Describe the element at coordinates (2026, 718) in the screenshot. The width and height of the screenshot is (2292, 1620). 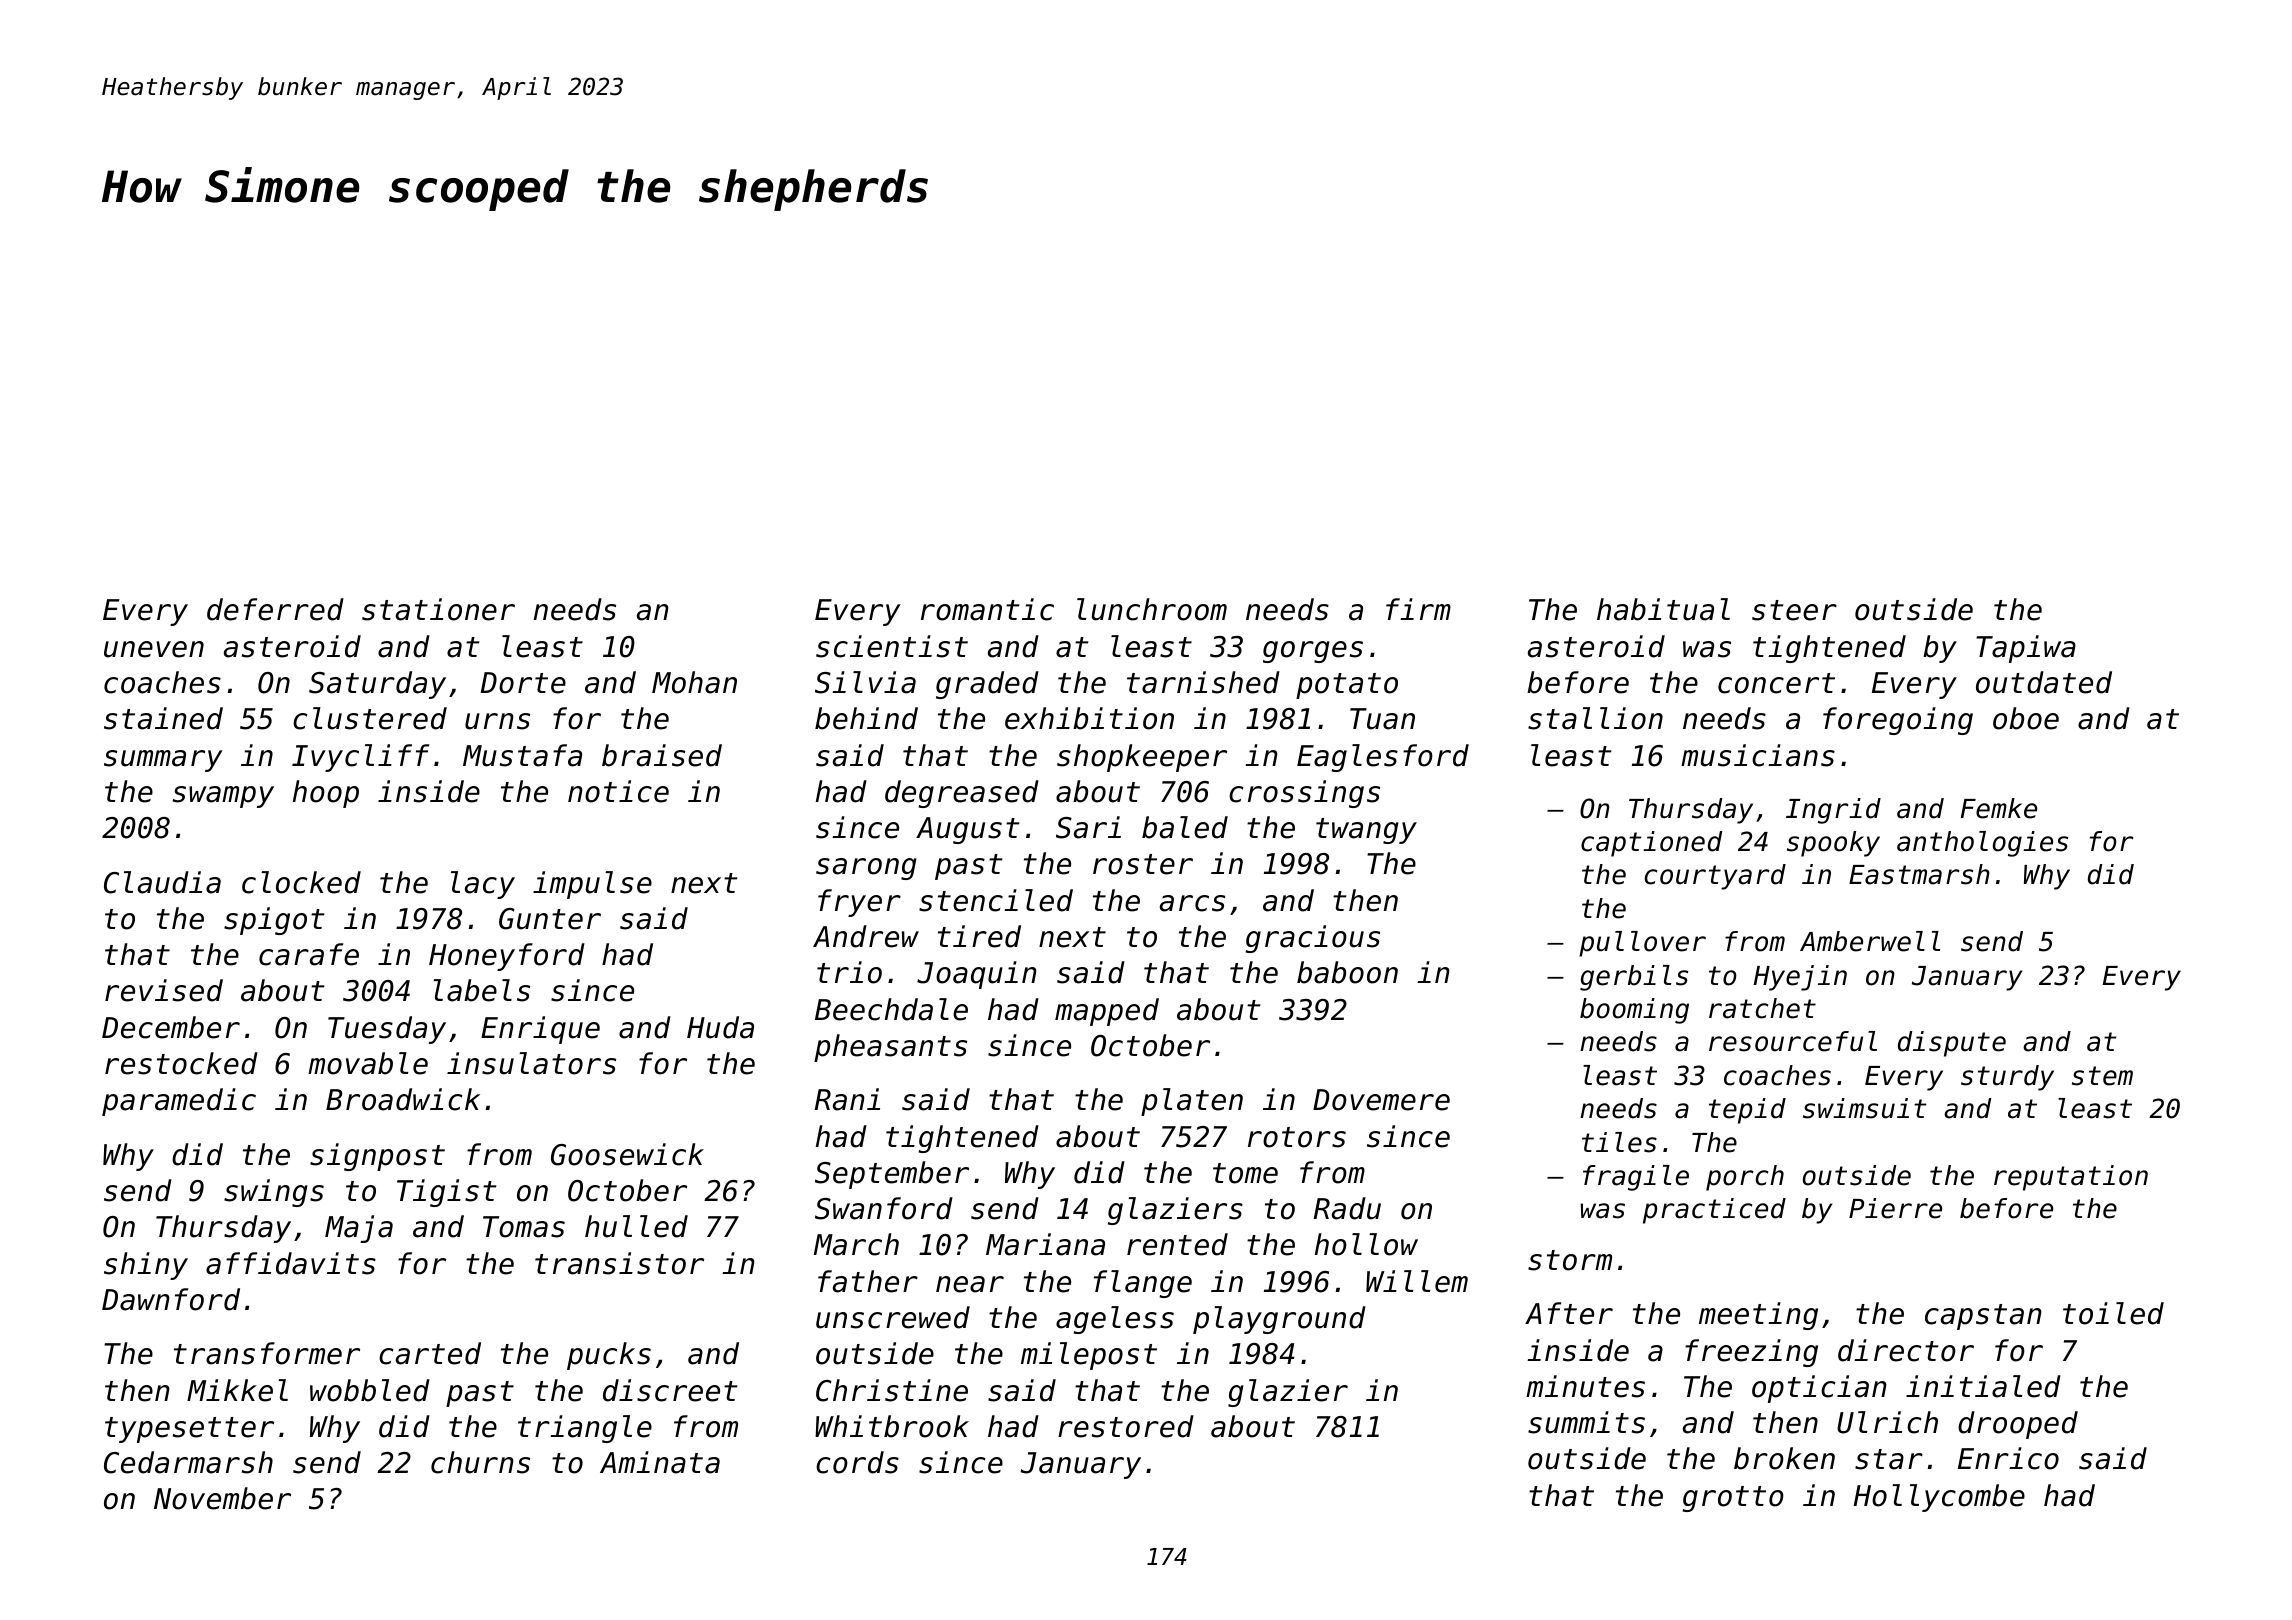
I see `oboe` at that location.
